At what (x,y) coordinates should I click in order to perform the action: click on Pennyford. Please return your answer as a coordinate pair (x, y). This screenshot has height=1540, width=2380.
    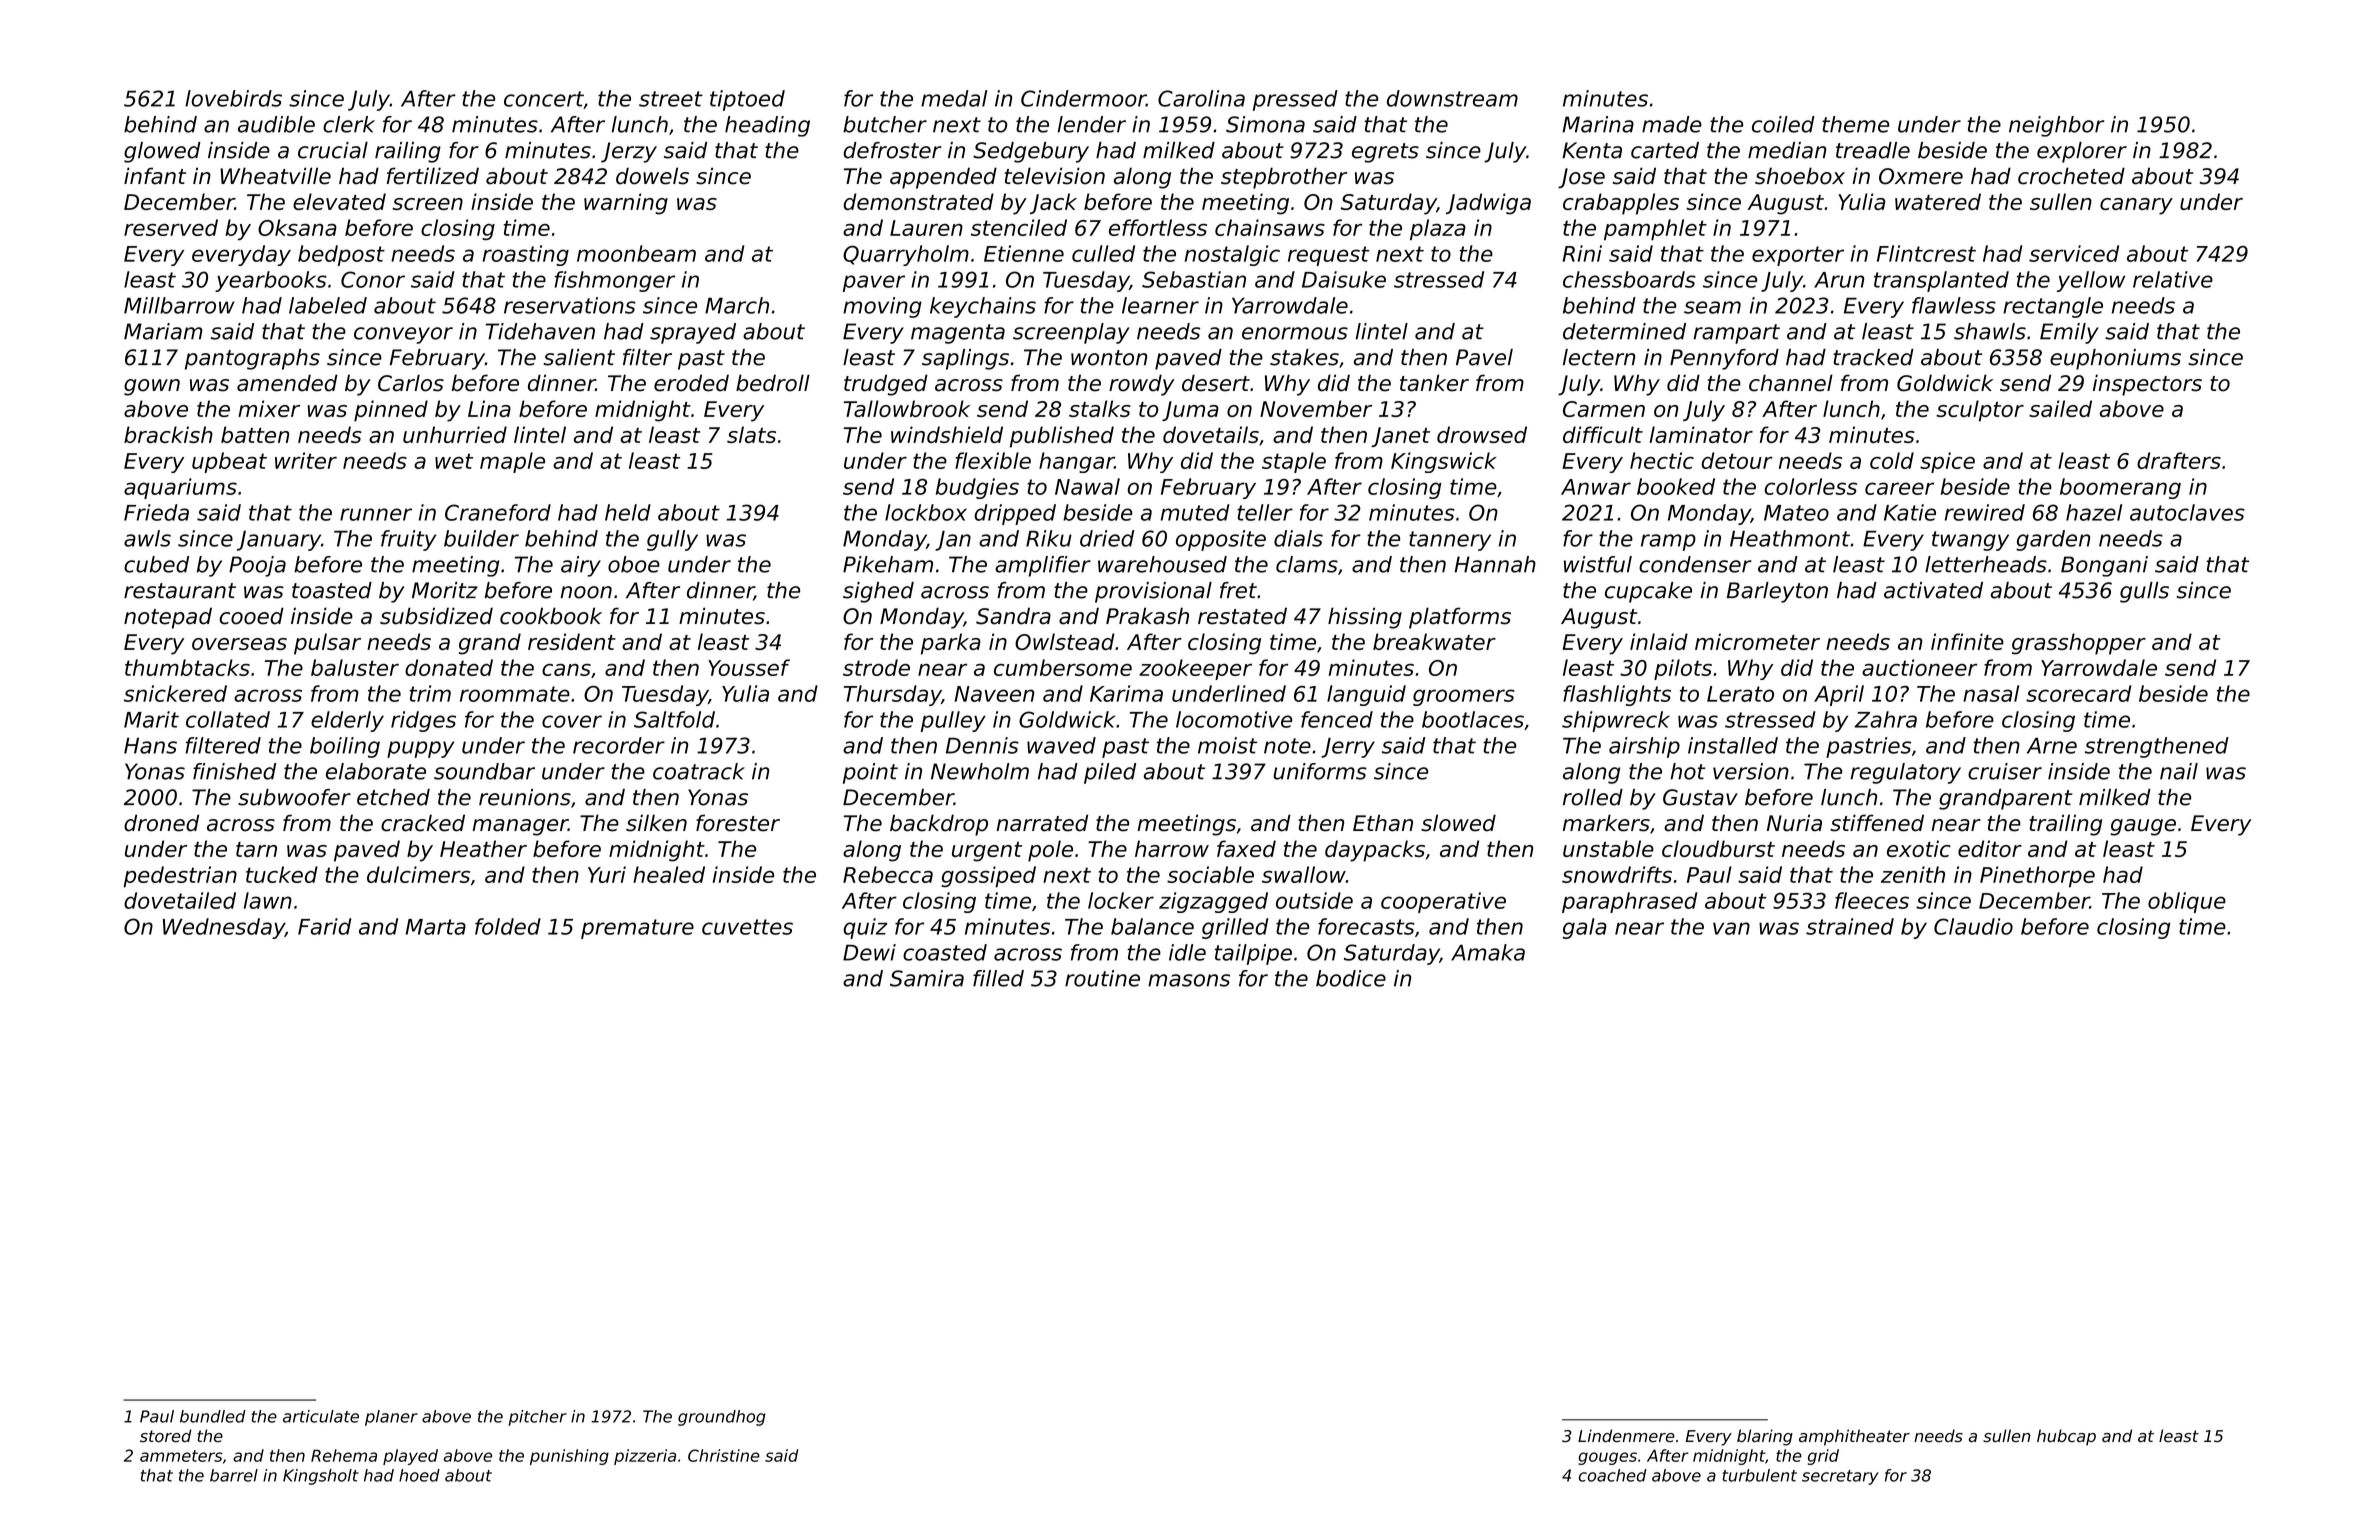
    Looking at the image, I should click on (1724, 359).
